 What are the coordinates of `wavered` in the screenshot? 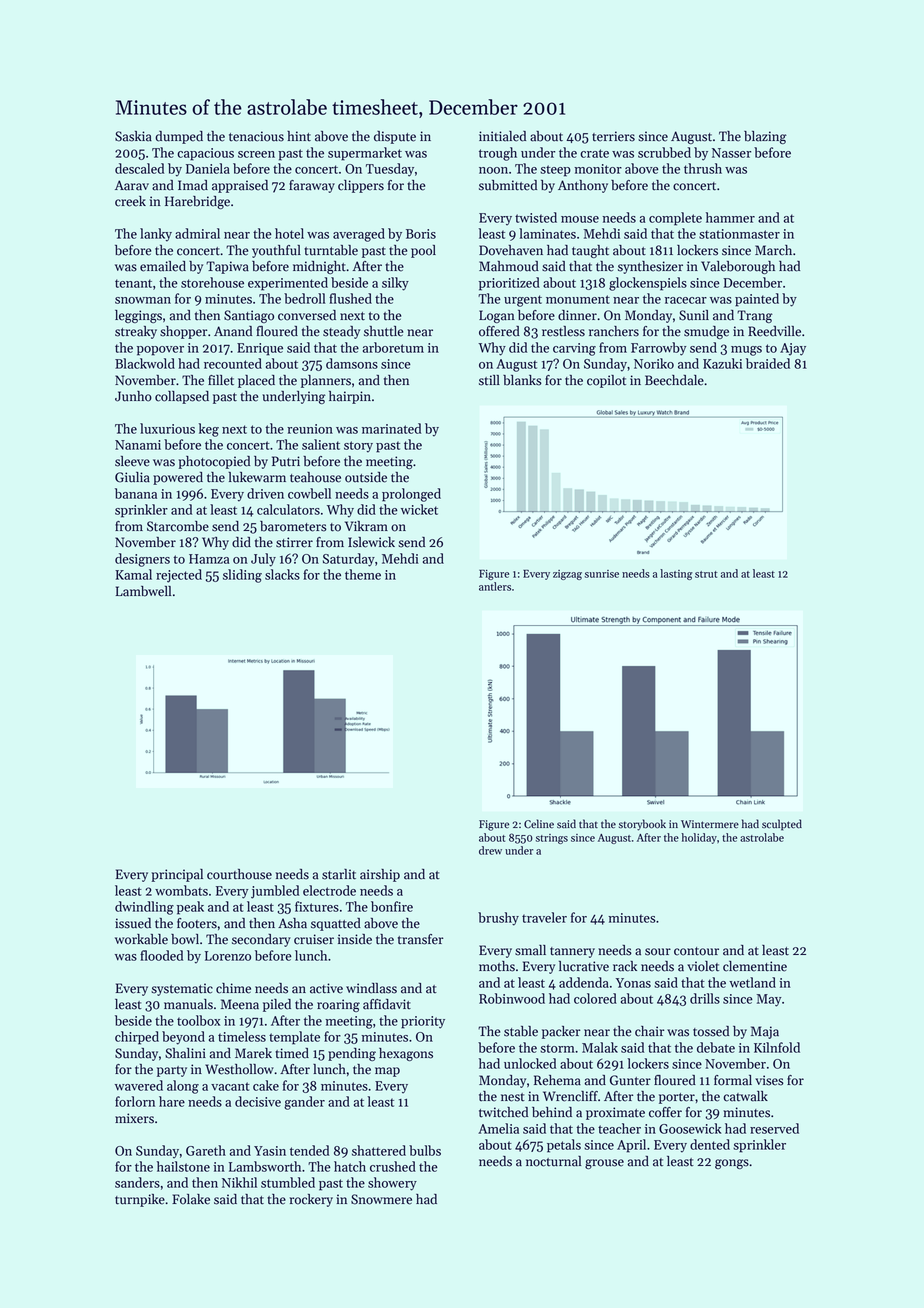 It's located at (139, 1085).
